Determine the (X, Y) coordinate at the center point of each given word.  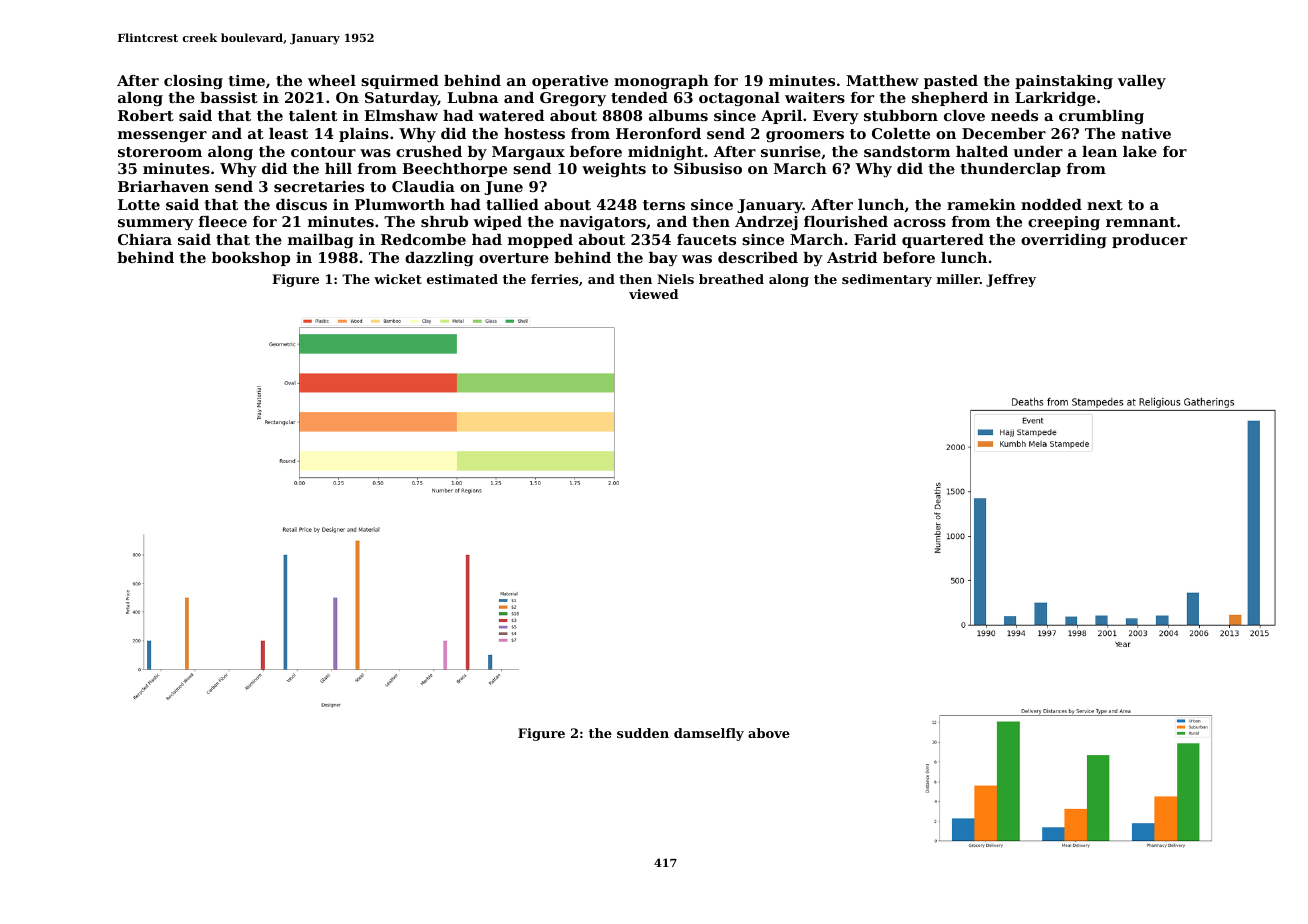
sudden (643, 733)
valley (1142, 82)
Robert (146, 115)
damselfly (709, 734)
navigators (603, 223)
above (769, 733)
